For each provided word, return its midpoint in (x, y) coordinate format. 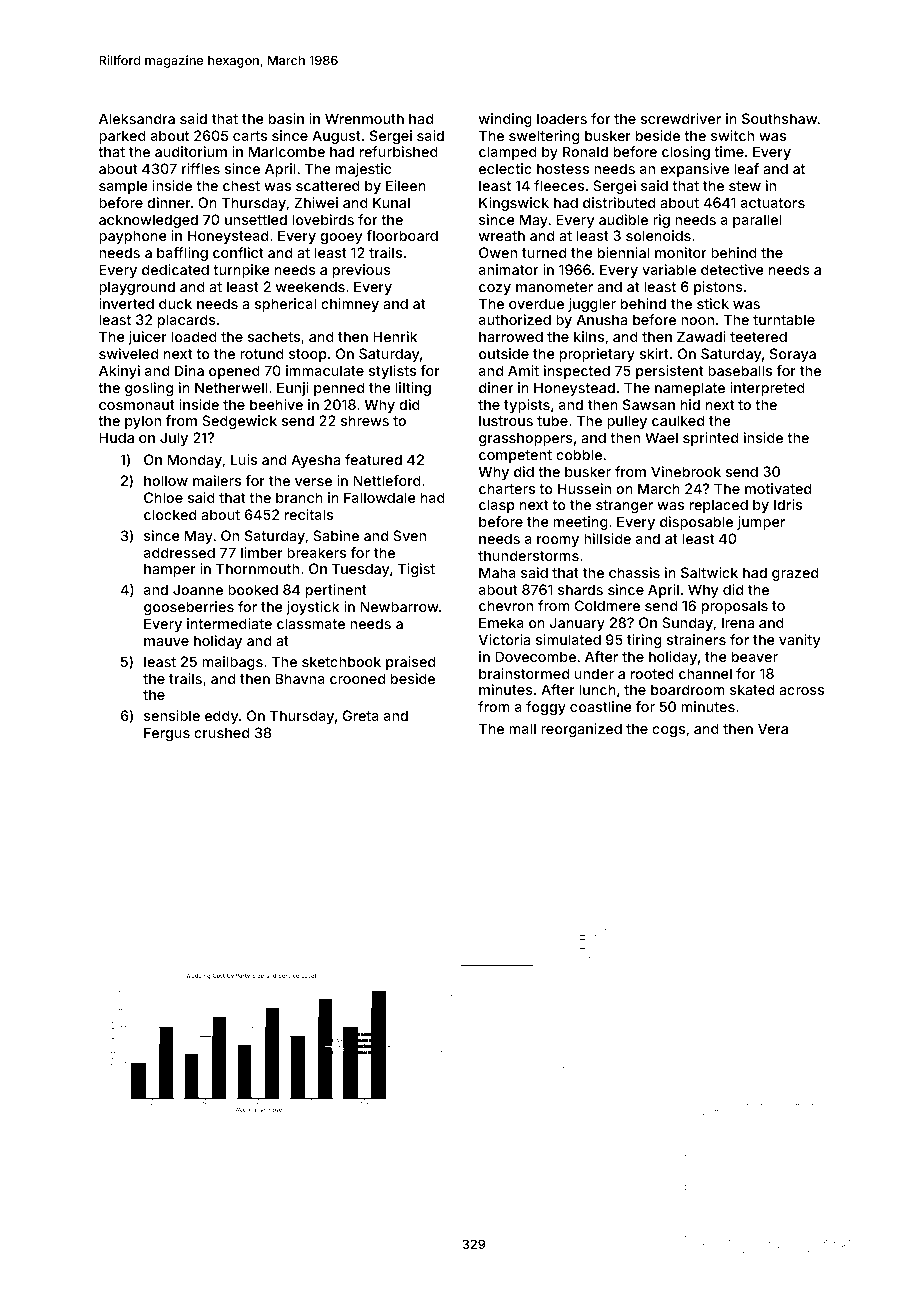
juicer (147, 338)
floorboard (402, 235)
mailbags (232, 663)
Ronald (585, 151)
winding (505, 120)
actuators (773, 203)
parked (122, 137)
